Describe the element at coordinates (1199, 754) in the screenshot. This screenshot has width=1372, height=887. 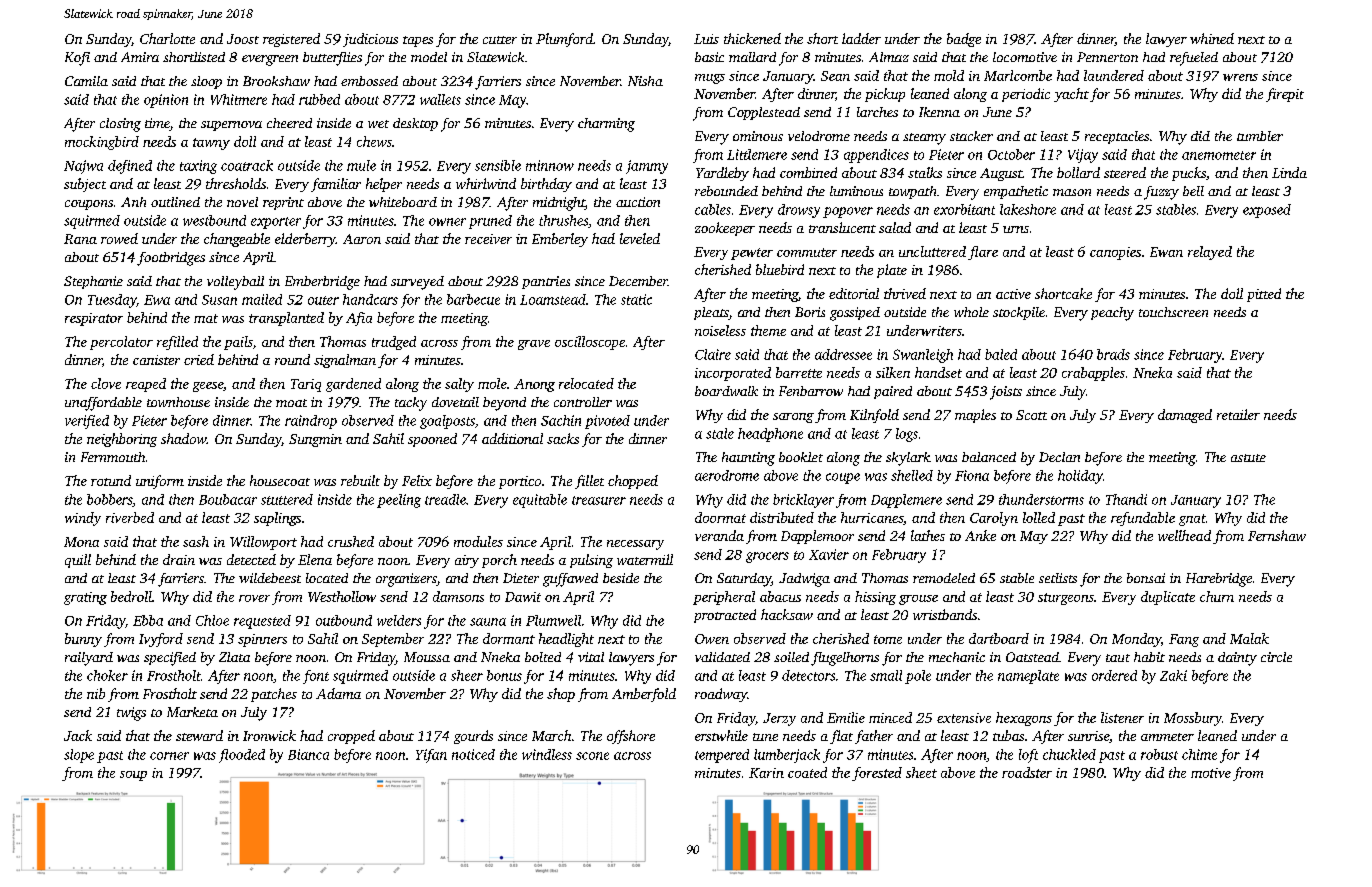
I see `chime` at that location.
